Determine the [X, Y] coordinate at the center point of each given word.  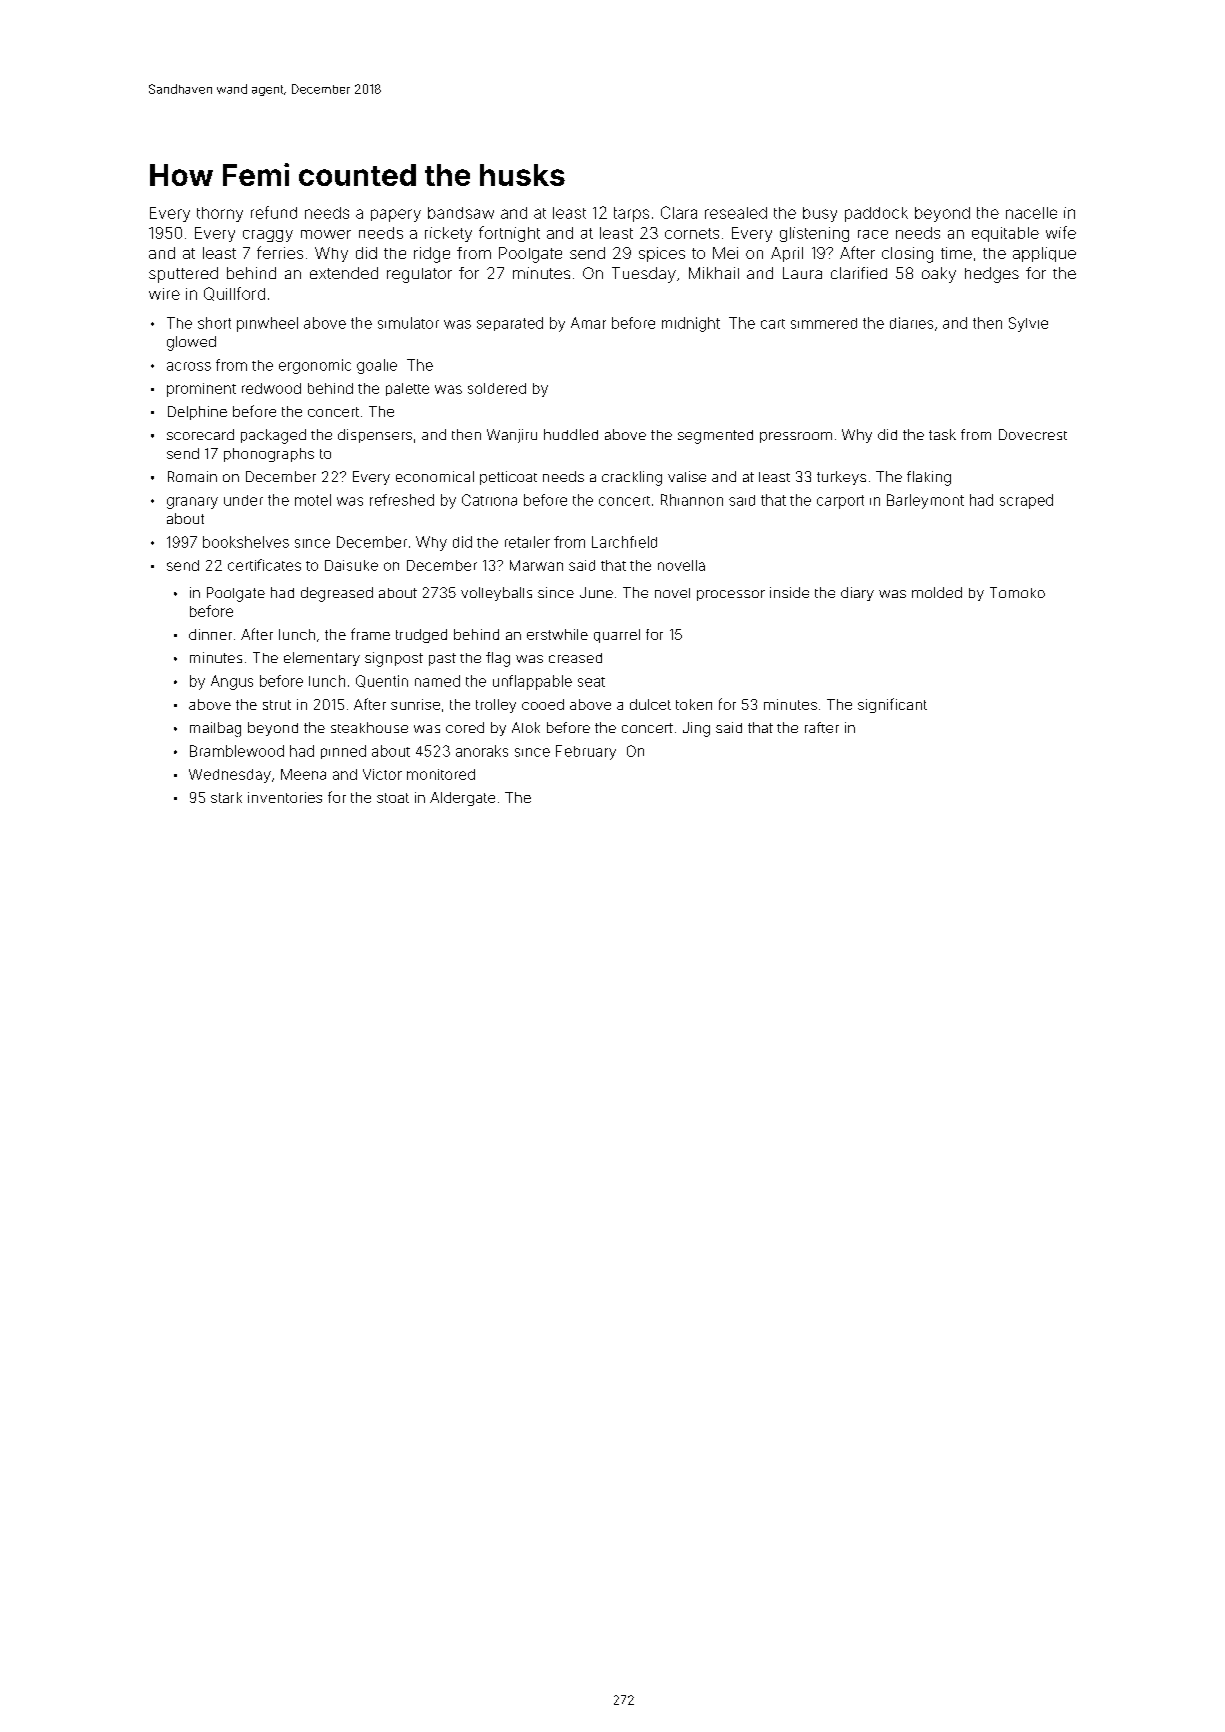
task [942, 434]
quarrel [617, 636]
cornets [692, 233]
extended [344, 273]
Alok [526, 727]
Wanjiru [512, 436]
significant [892, 705]
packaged [273, 436]
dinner [210, 634]
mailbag [215, 729]
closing [907, 255]
